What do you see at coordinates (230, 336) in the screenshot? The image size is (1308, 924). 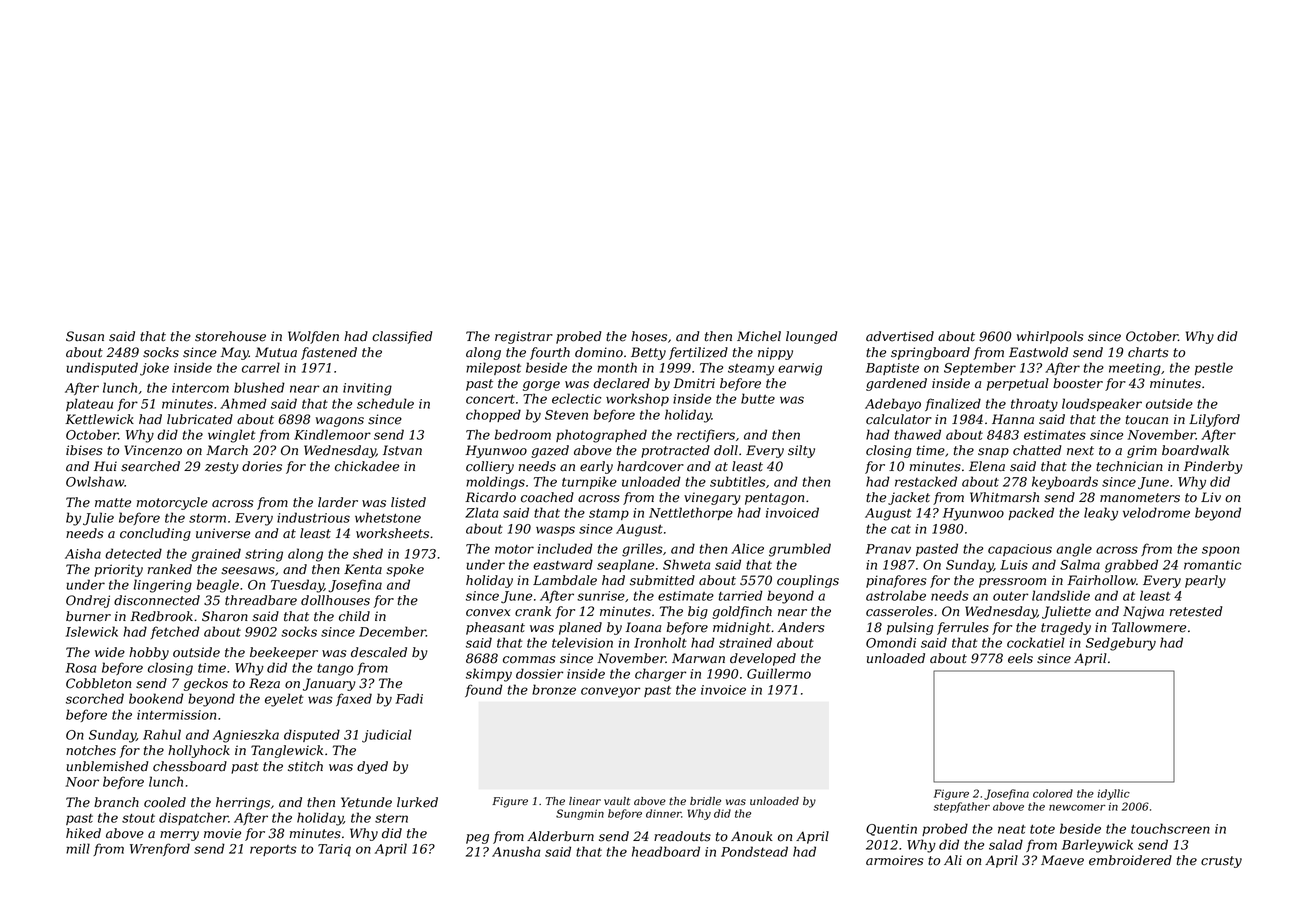 I see `storehouse` at bounding box center [230, 336].
